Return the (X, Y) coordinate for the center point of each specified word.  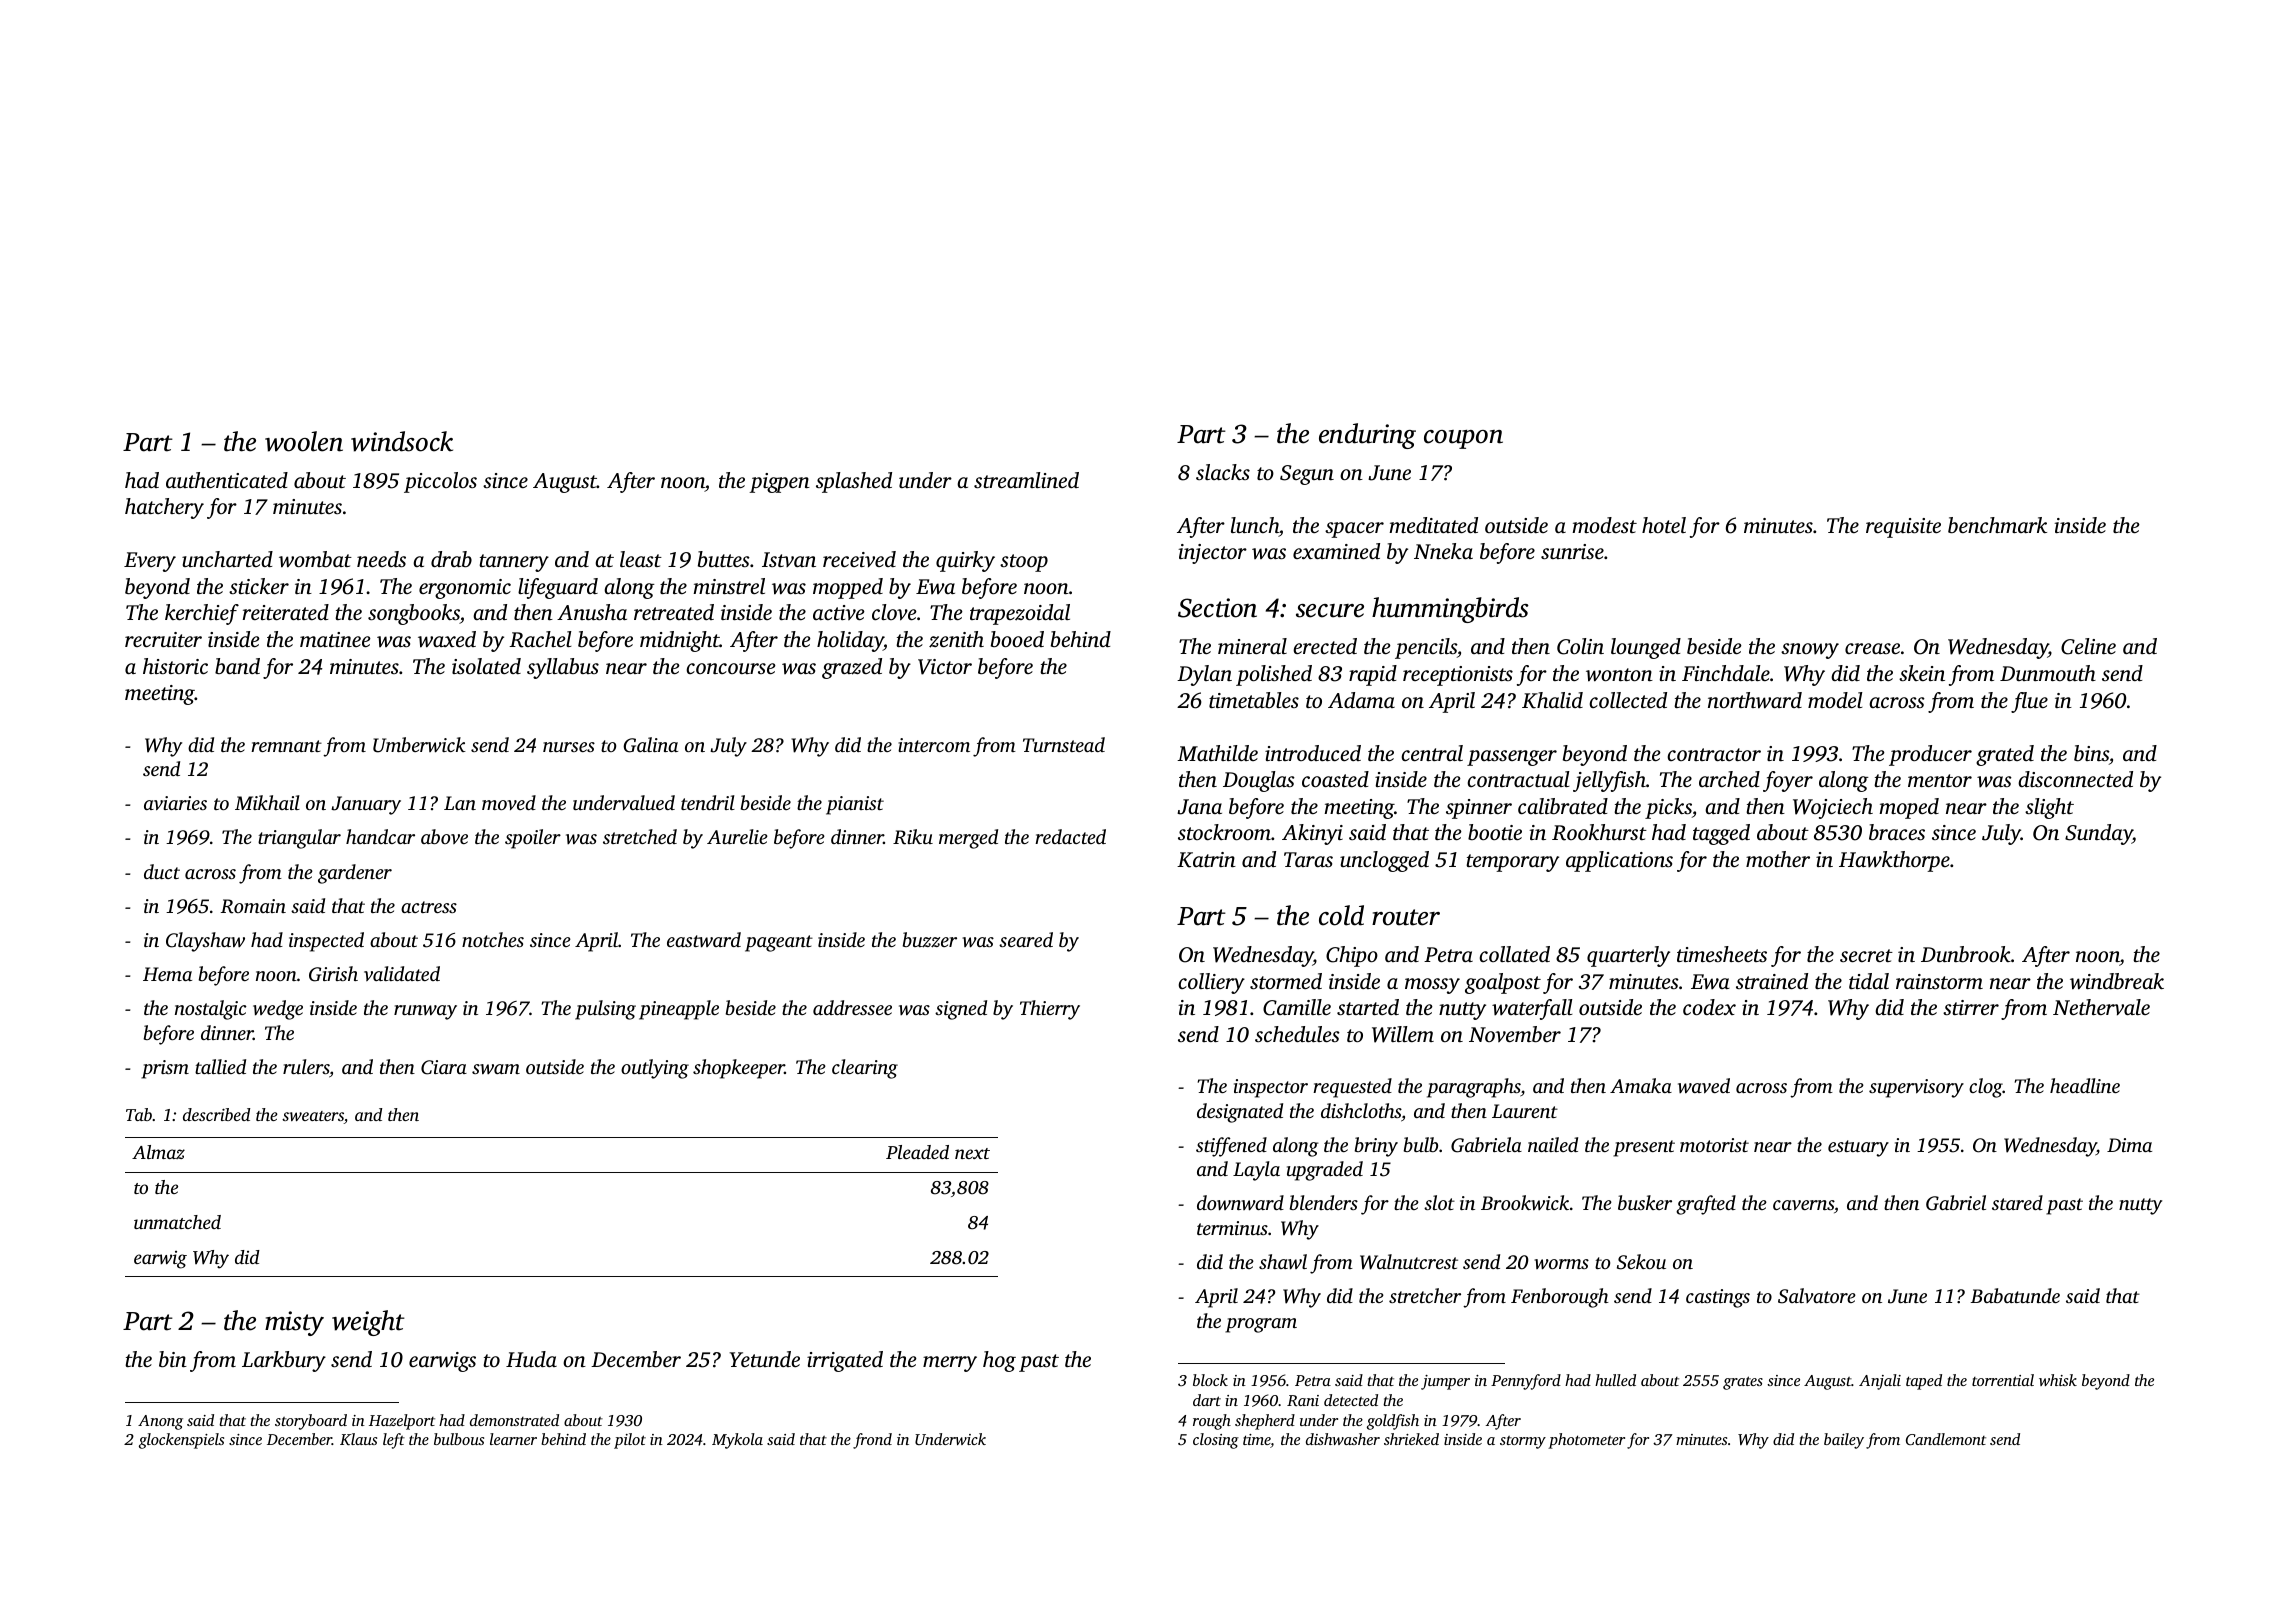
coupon (1463, 439)
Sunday (2099, 834)
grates (1743, 1383)
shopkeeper (739, 1069)
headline (2085, 1085)
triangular (299, 839)
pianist (855, 805)
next (972, 1153)
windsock (402, 441)
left (394, 1441)
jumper (1445, 1382)
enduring (1367, 436)
